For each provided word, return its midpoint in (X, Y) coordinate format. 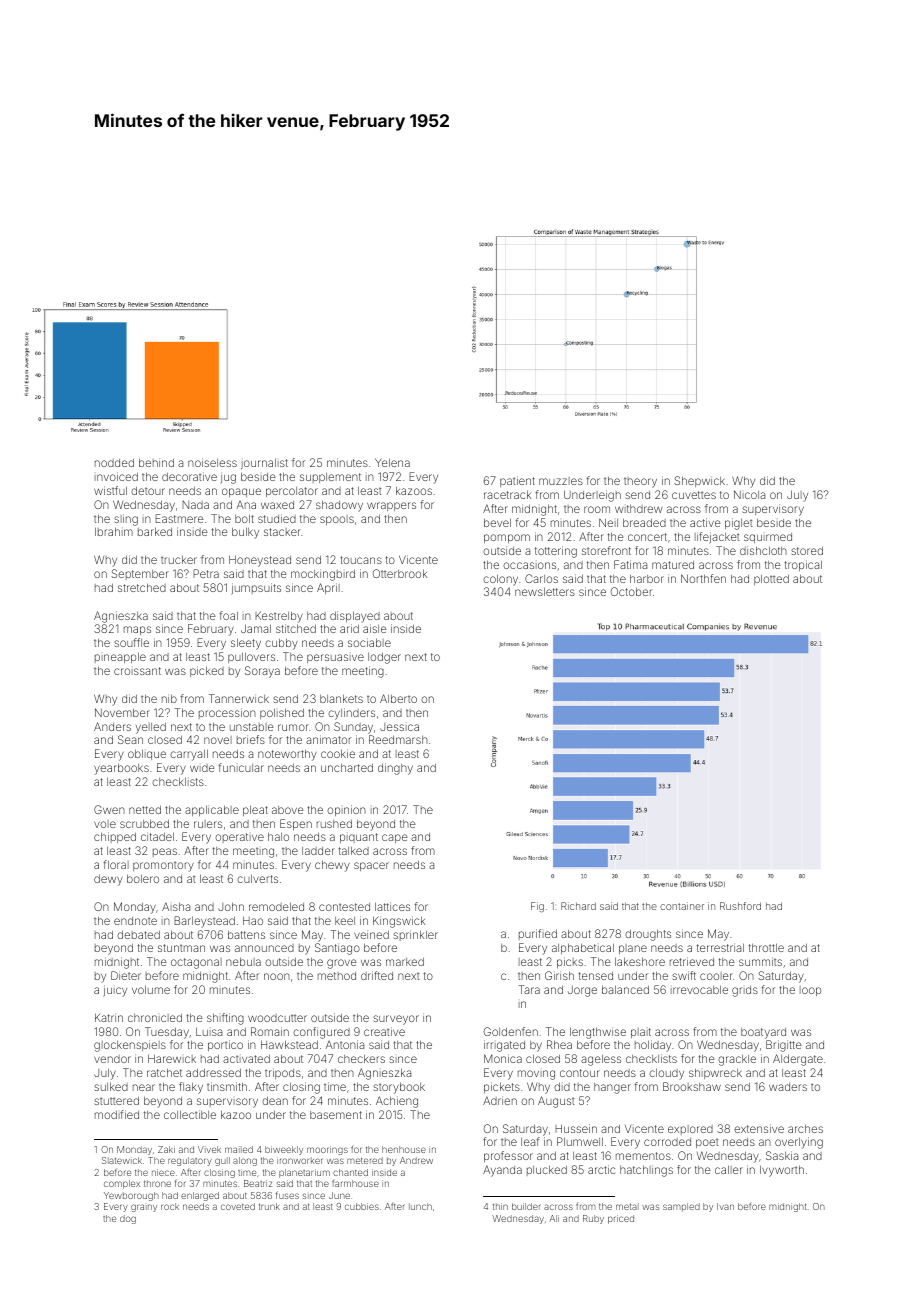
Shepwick (699, 481)
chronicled (155, 1018)
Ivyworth (782, 1171)
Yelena (392, 462)
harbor (647, 578)
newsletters (545, 591)
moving (536, 1075)
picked (207, 671)
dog (128, 1219)
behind (156, 462)
